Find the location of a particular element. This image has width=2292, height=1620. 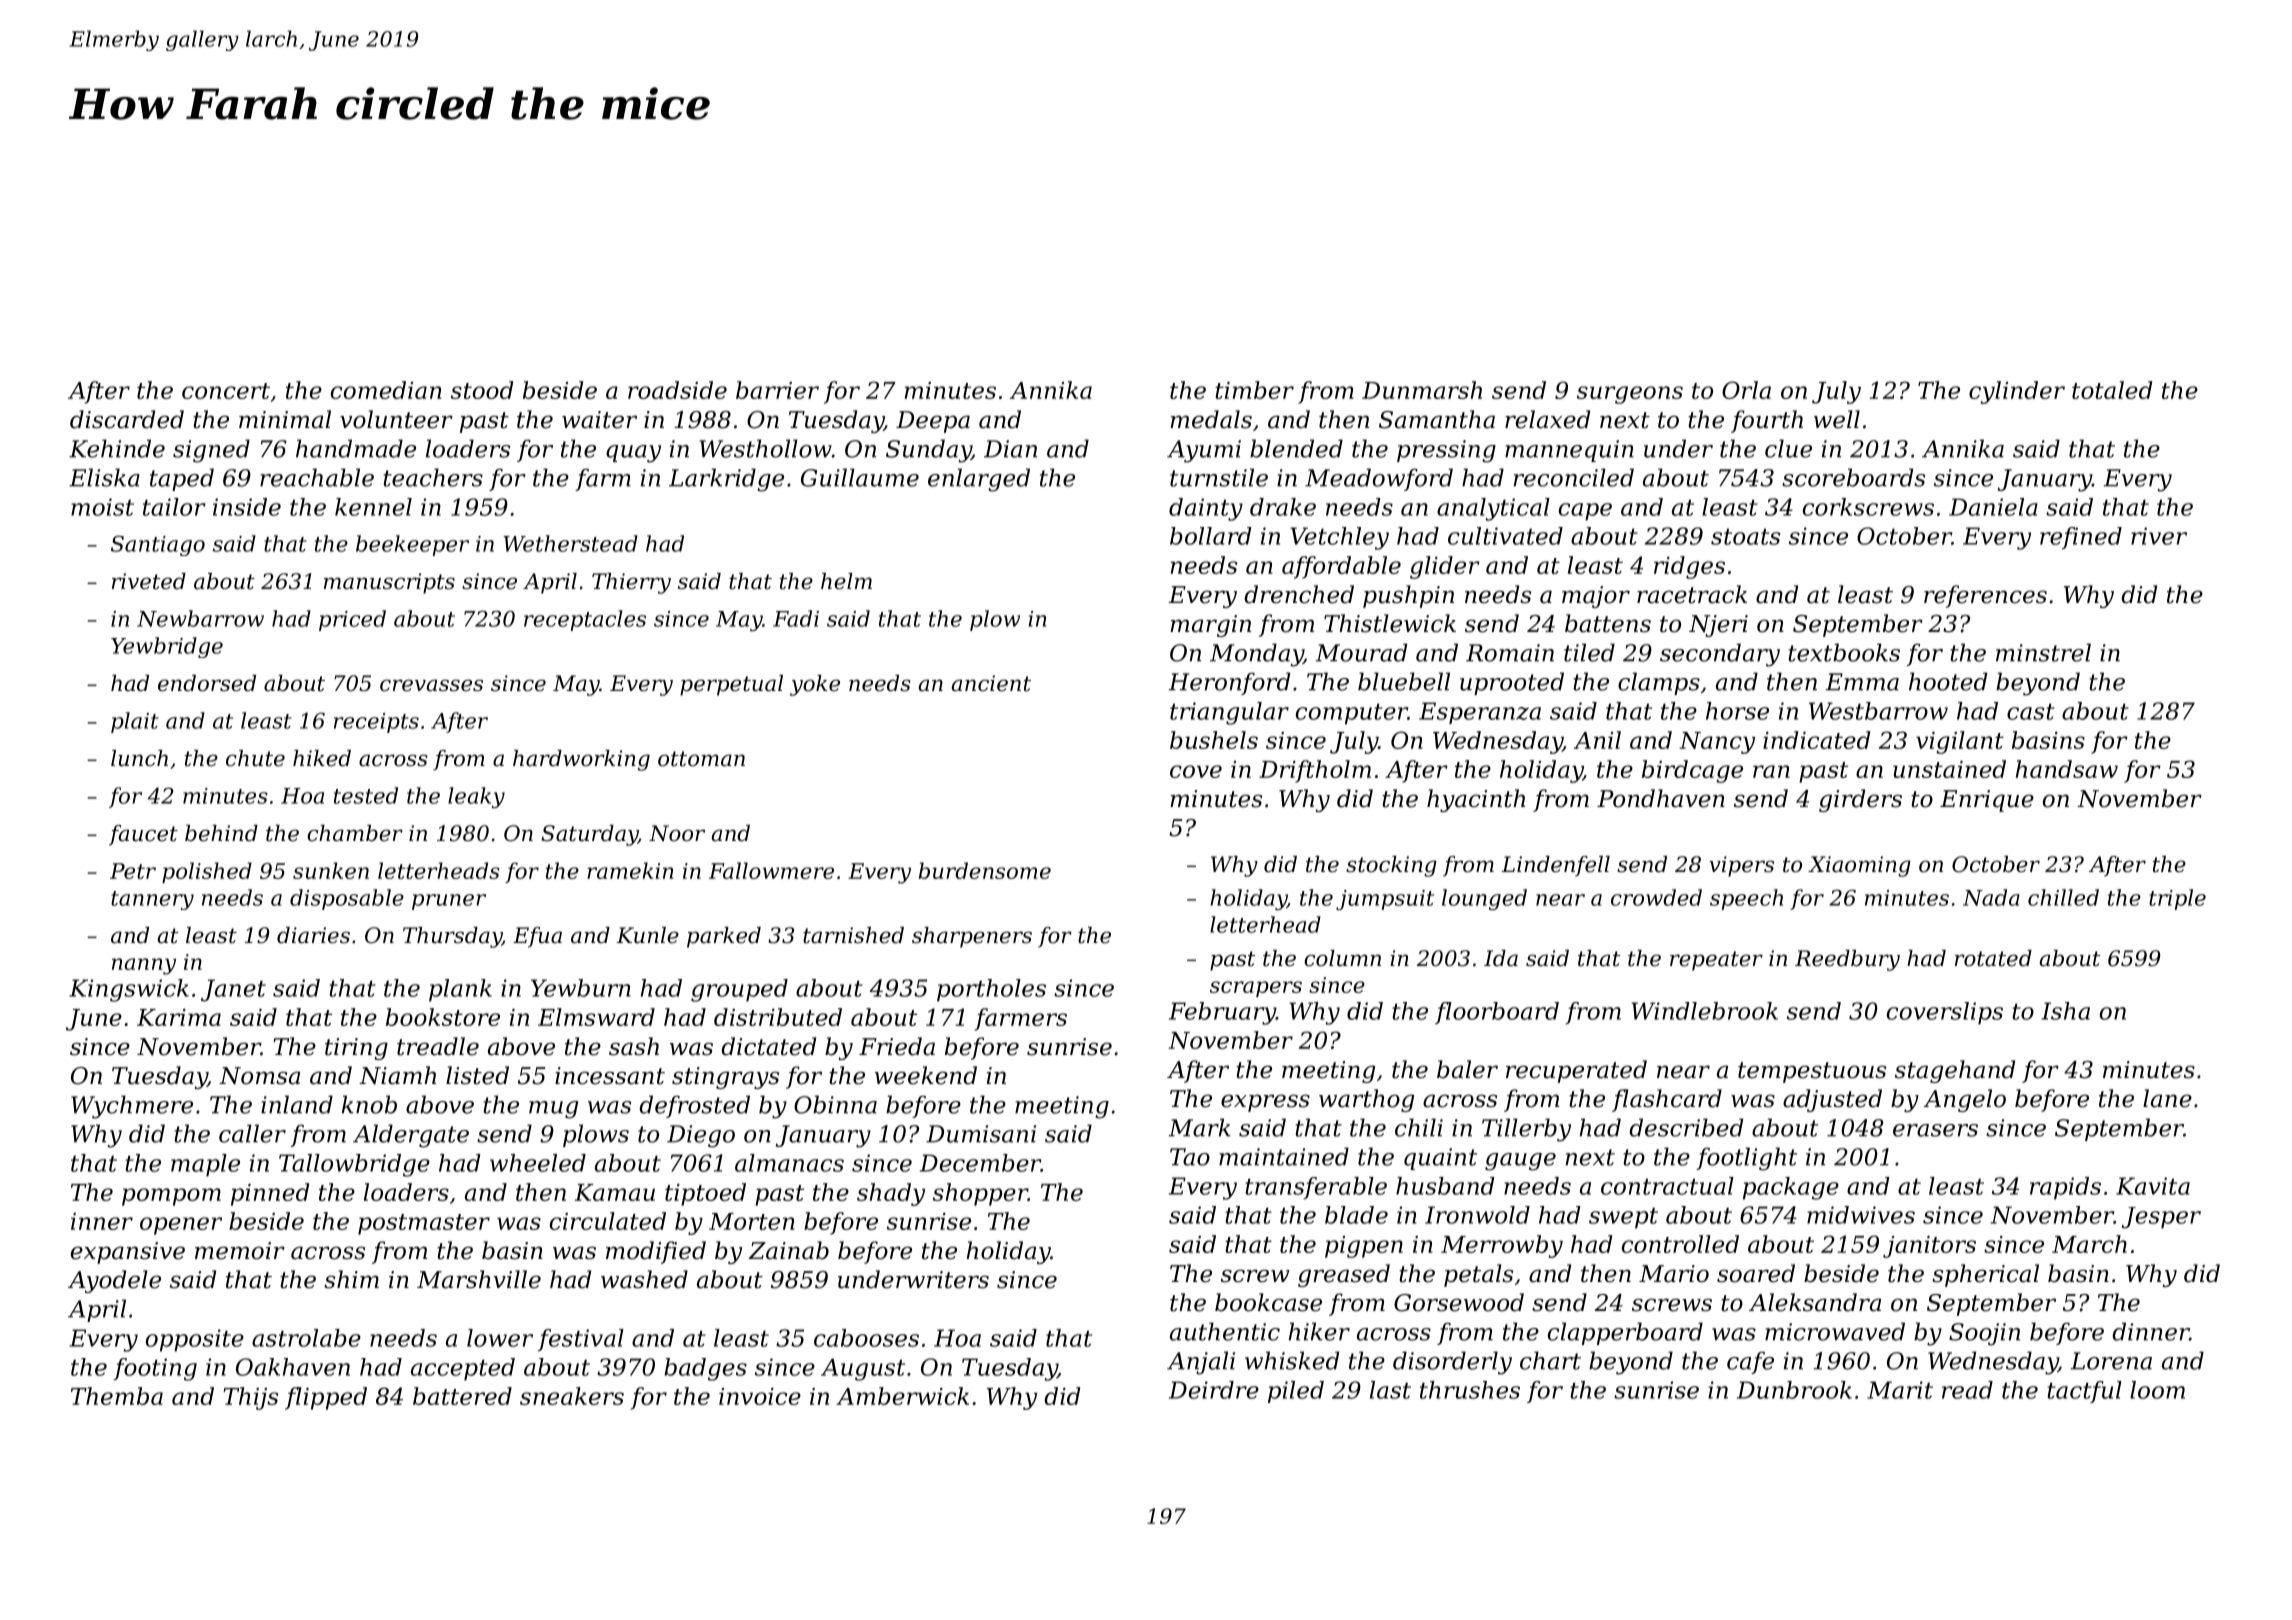

drake is located at coordinates (1283, 507).
